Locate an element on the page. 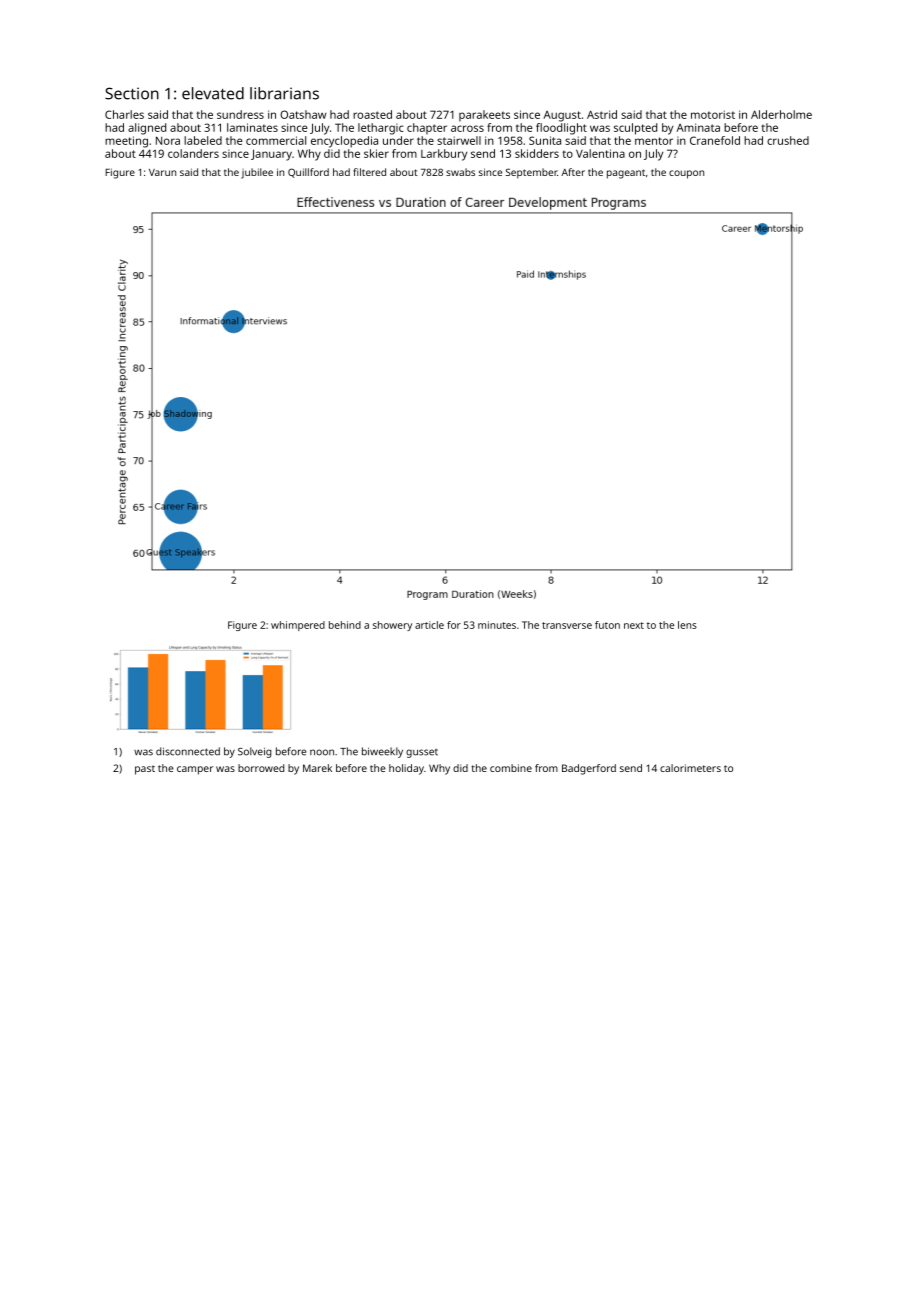  swabs is located at coordinates (460, 172).
